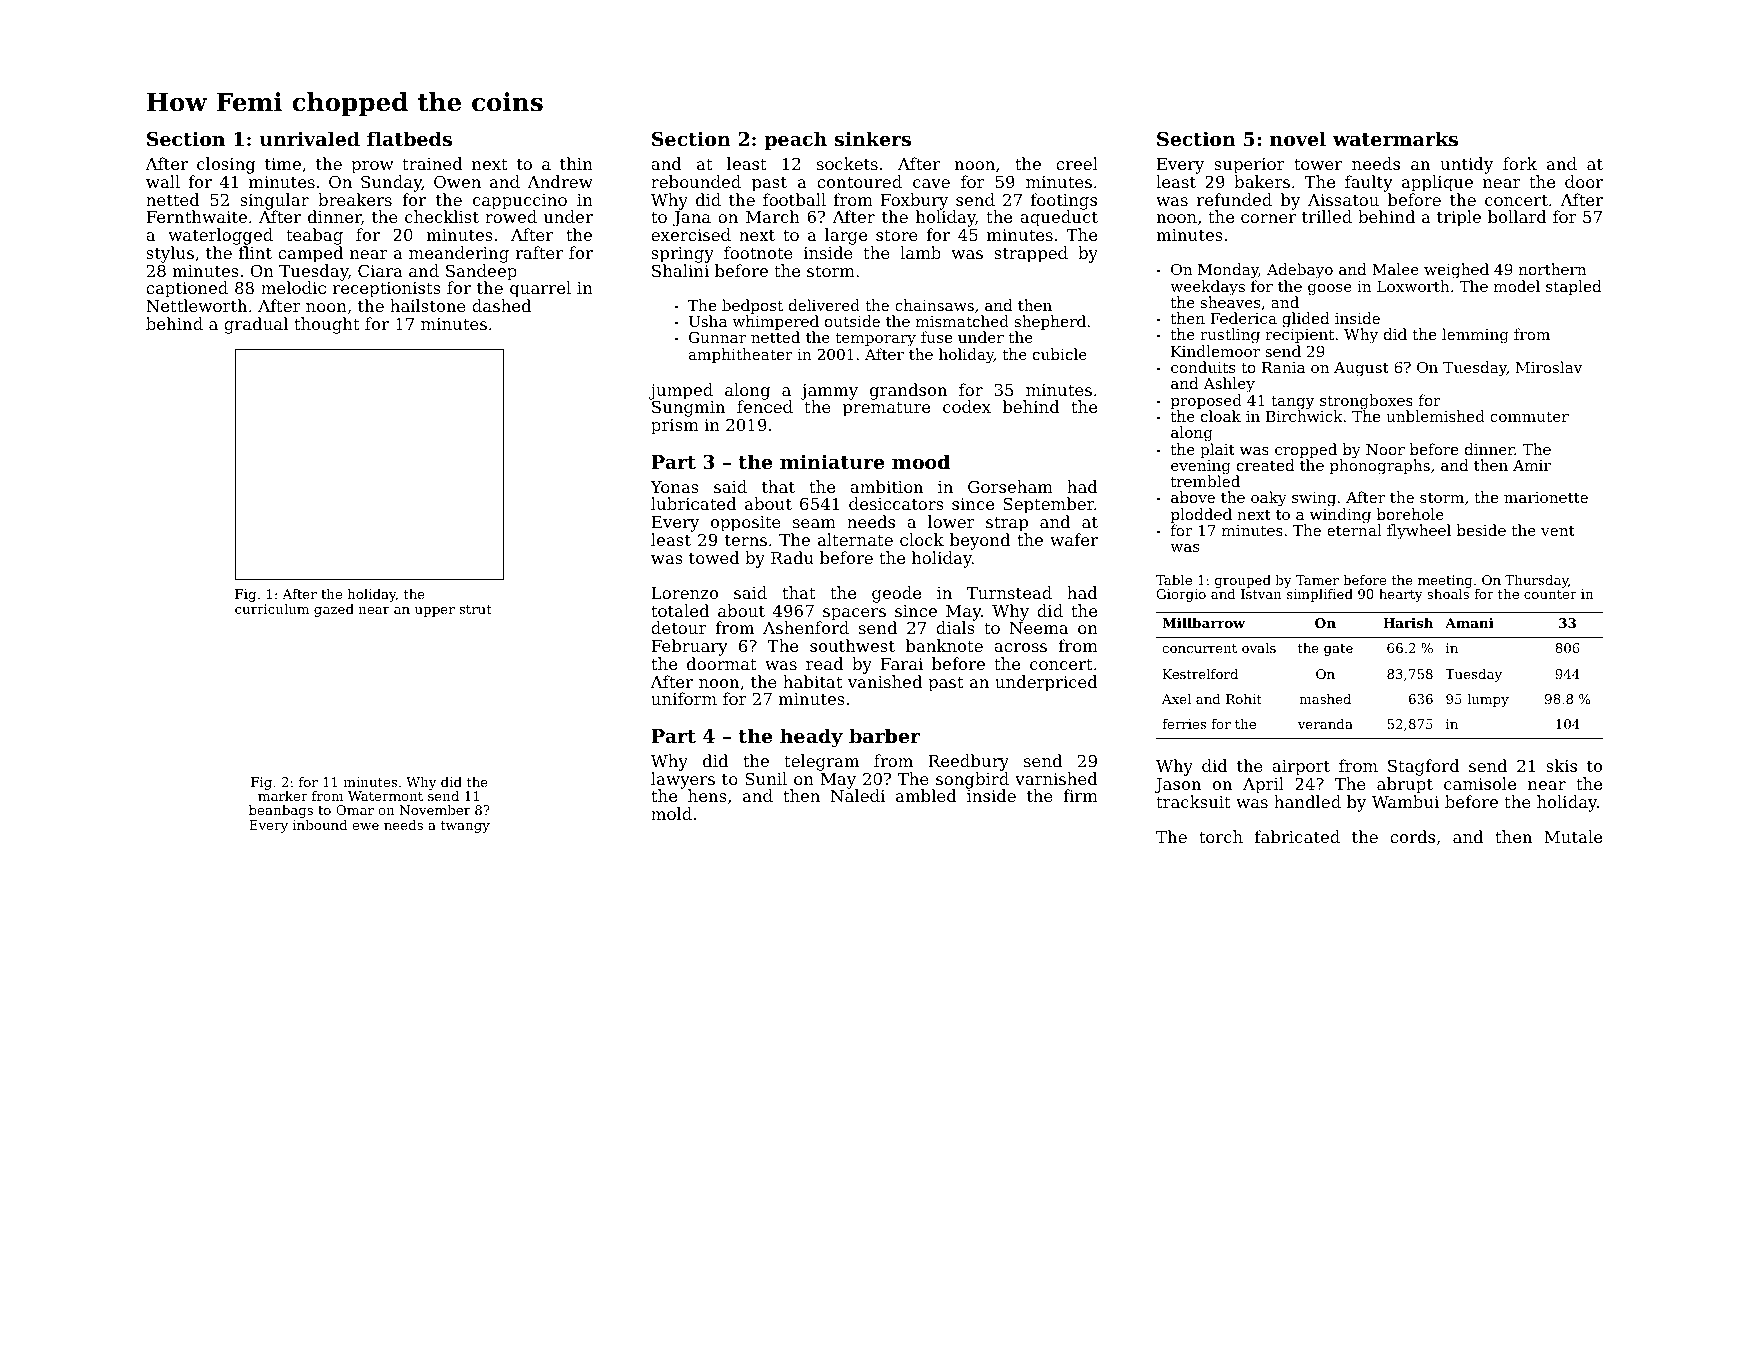 The width and height of the document is (1749, 1351). Describe the element at coordinates (1573, 836) in the document. I see `Mutale` at that location.
